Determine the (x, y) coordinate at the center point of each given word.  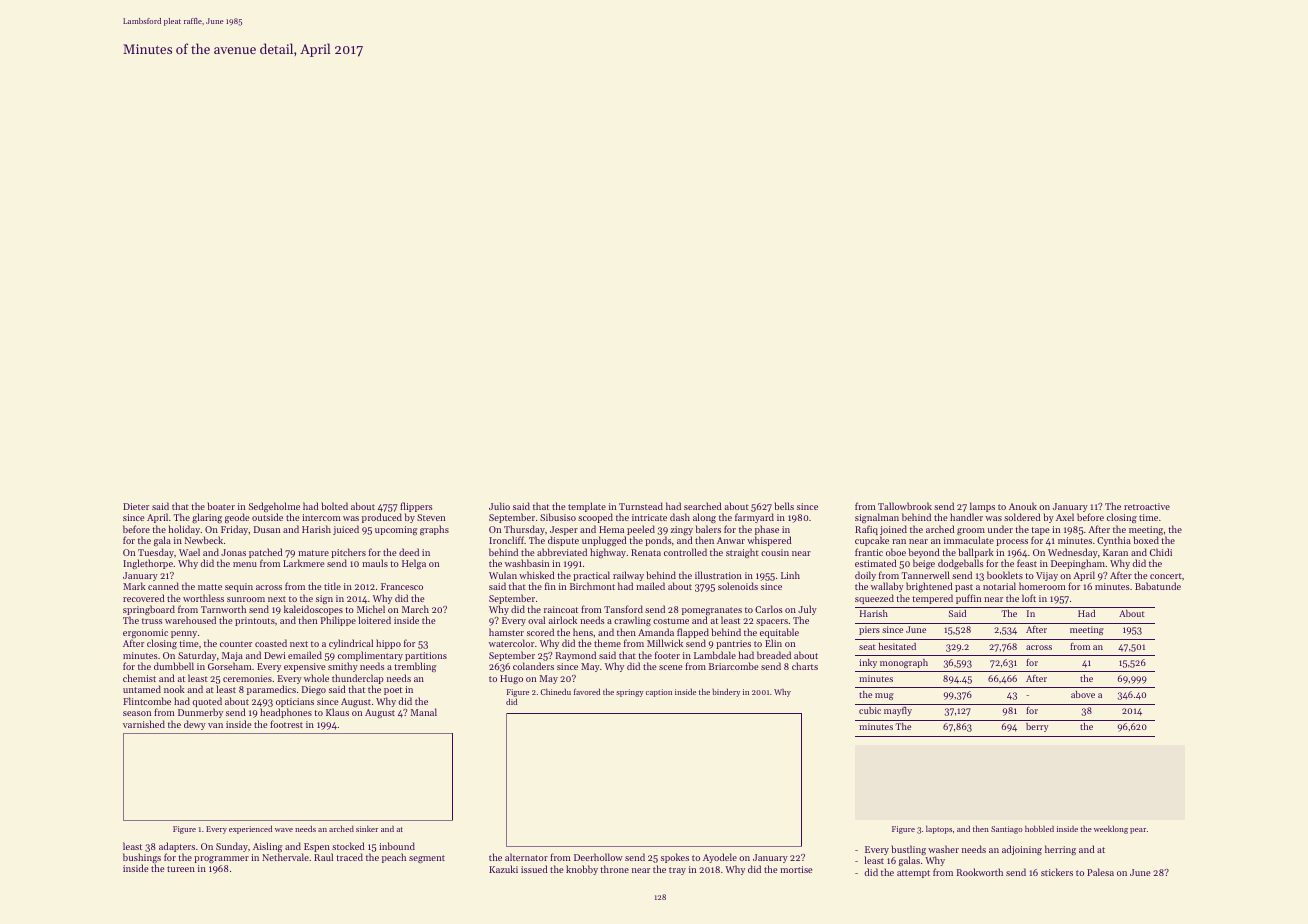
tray (677, 871)
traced (350, 857)
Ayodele (720, 858)
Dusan (267, 529)
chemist (139, 678)
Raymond (576, 656)
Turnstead (641, 506)
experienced (250, 829)
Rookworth (980, 872)
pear (1138, 831)
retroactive (1147, 506)
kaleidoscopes (313, 611)
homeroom (1042, 586)
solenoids (738, 586)
